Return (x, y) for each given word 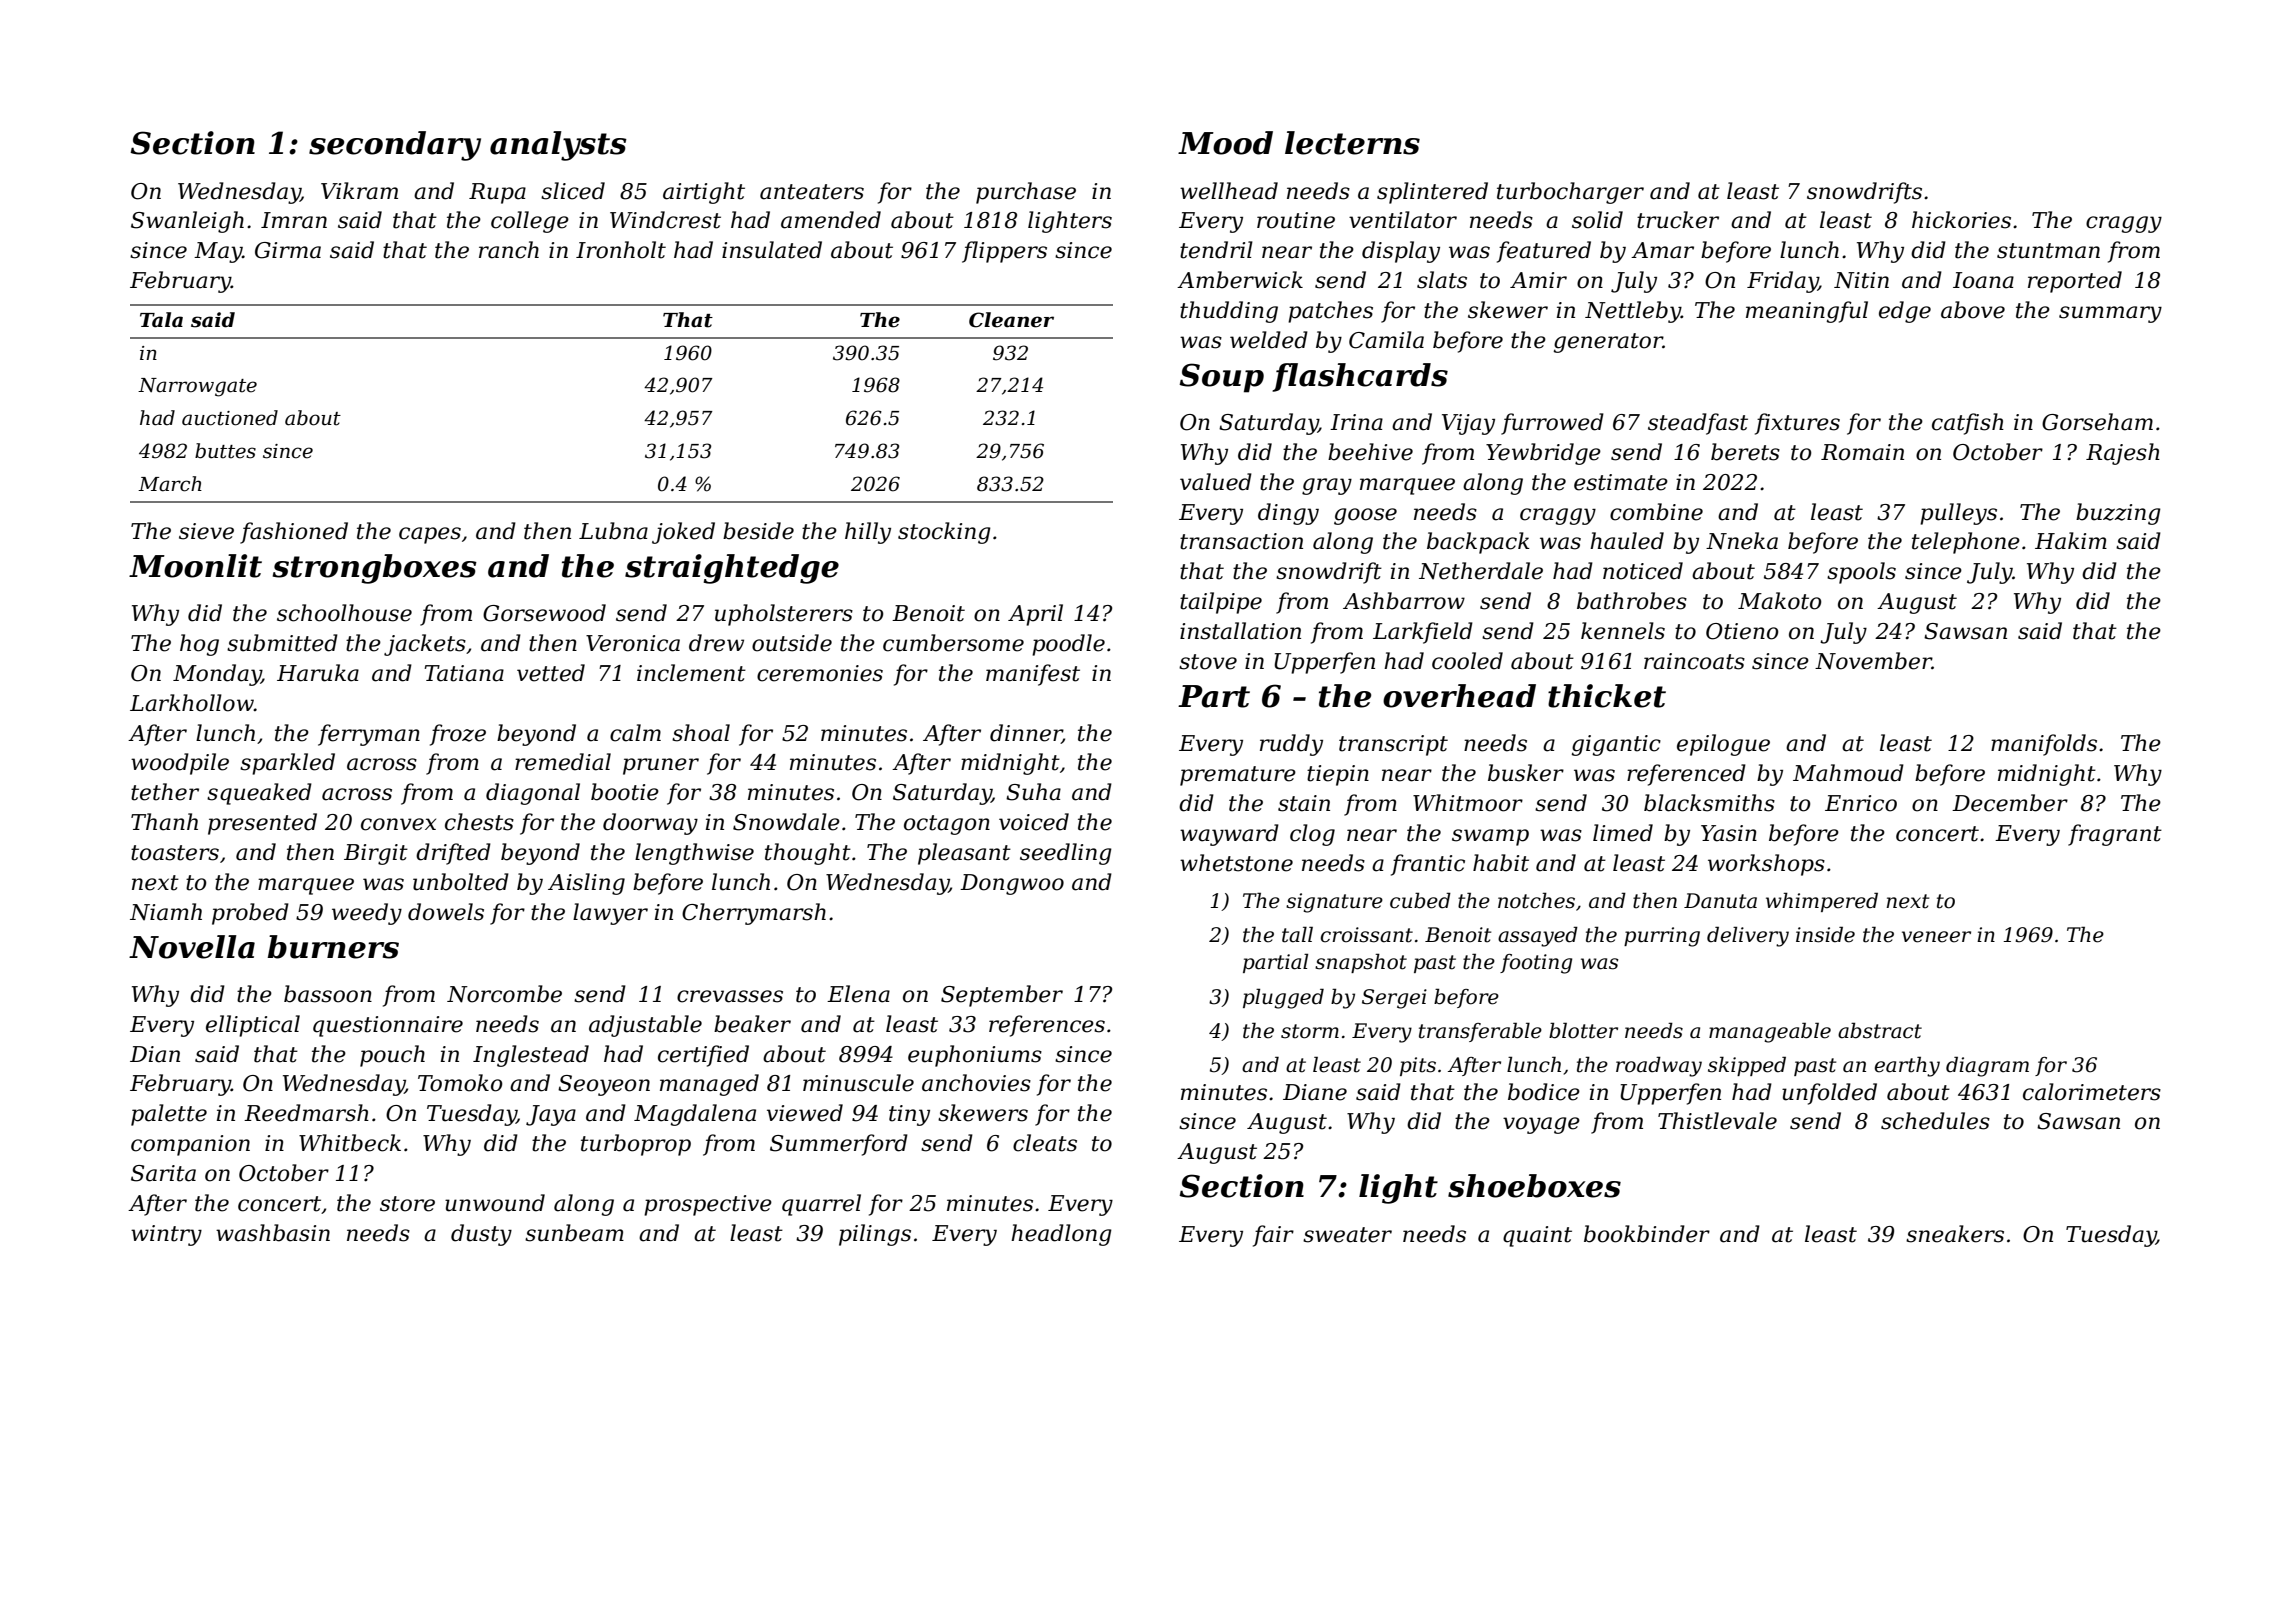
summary (2110, 314)
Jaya (551, 1115)
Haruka (318, 673)
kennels (1623, 631)
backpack (1478, 543)
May (218, 252)
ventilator (1403, 220)
